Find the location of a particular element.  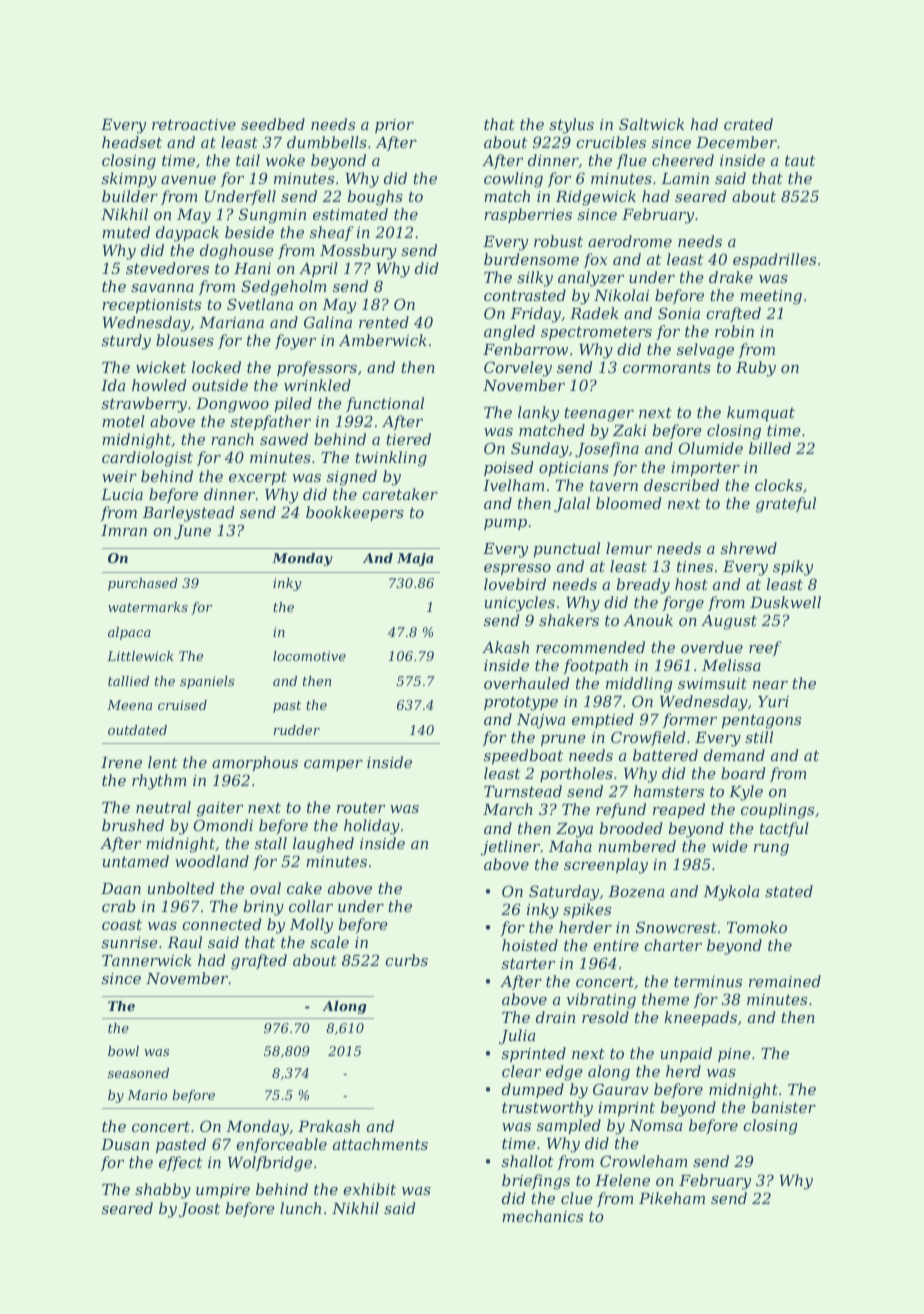

retroactive is located at coordinates (194, 124).
